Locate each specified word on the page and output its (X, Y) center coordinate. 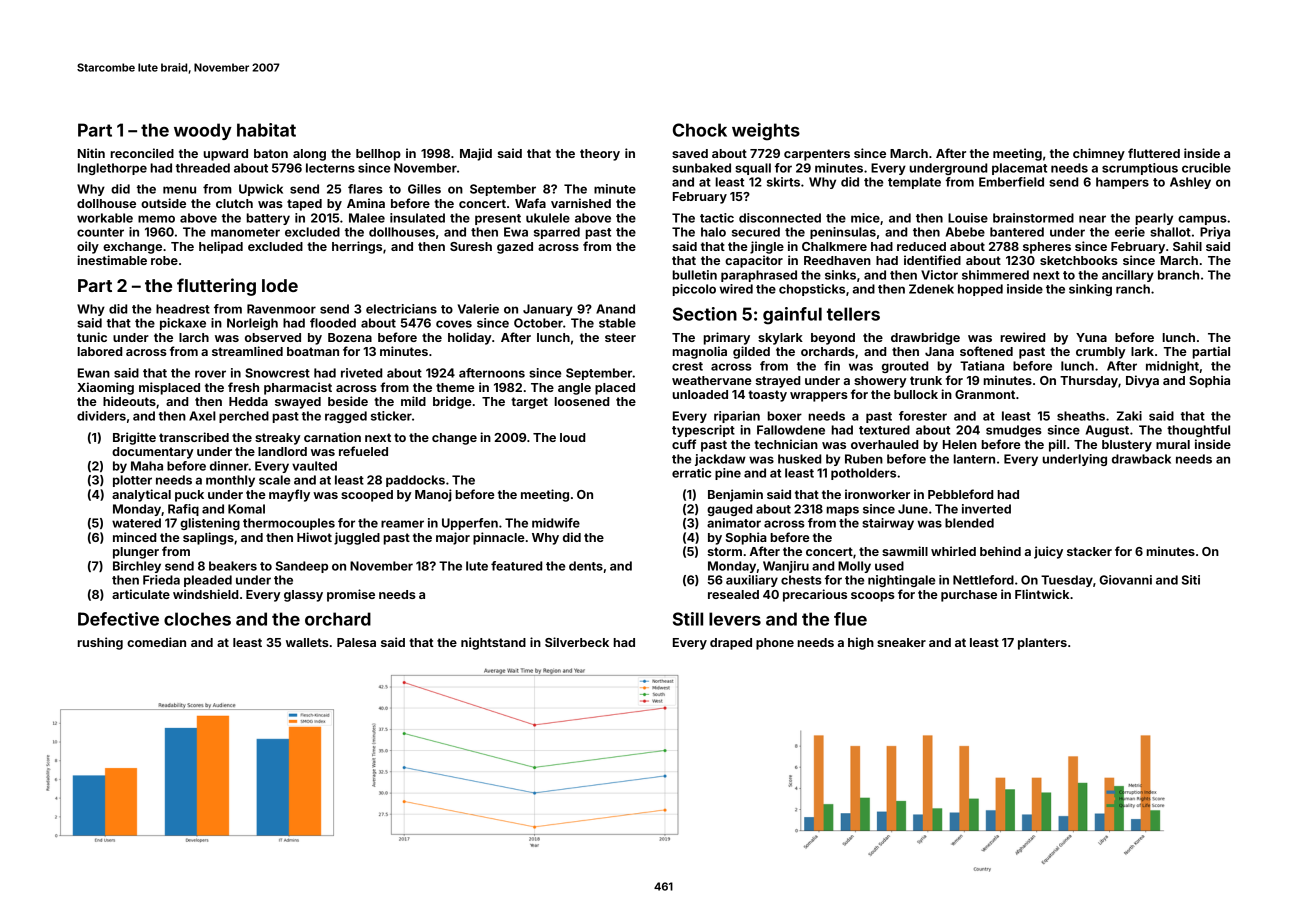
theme (455, 387)
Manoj (433, 495)
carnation (332, 437)
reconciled (142, 153)
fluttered (1154, 153)
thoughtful (1198, 431)
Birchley (137, 567)
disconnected (780, 218)
